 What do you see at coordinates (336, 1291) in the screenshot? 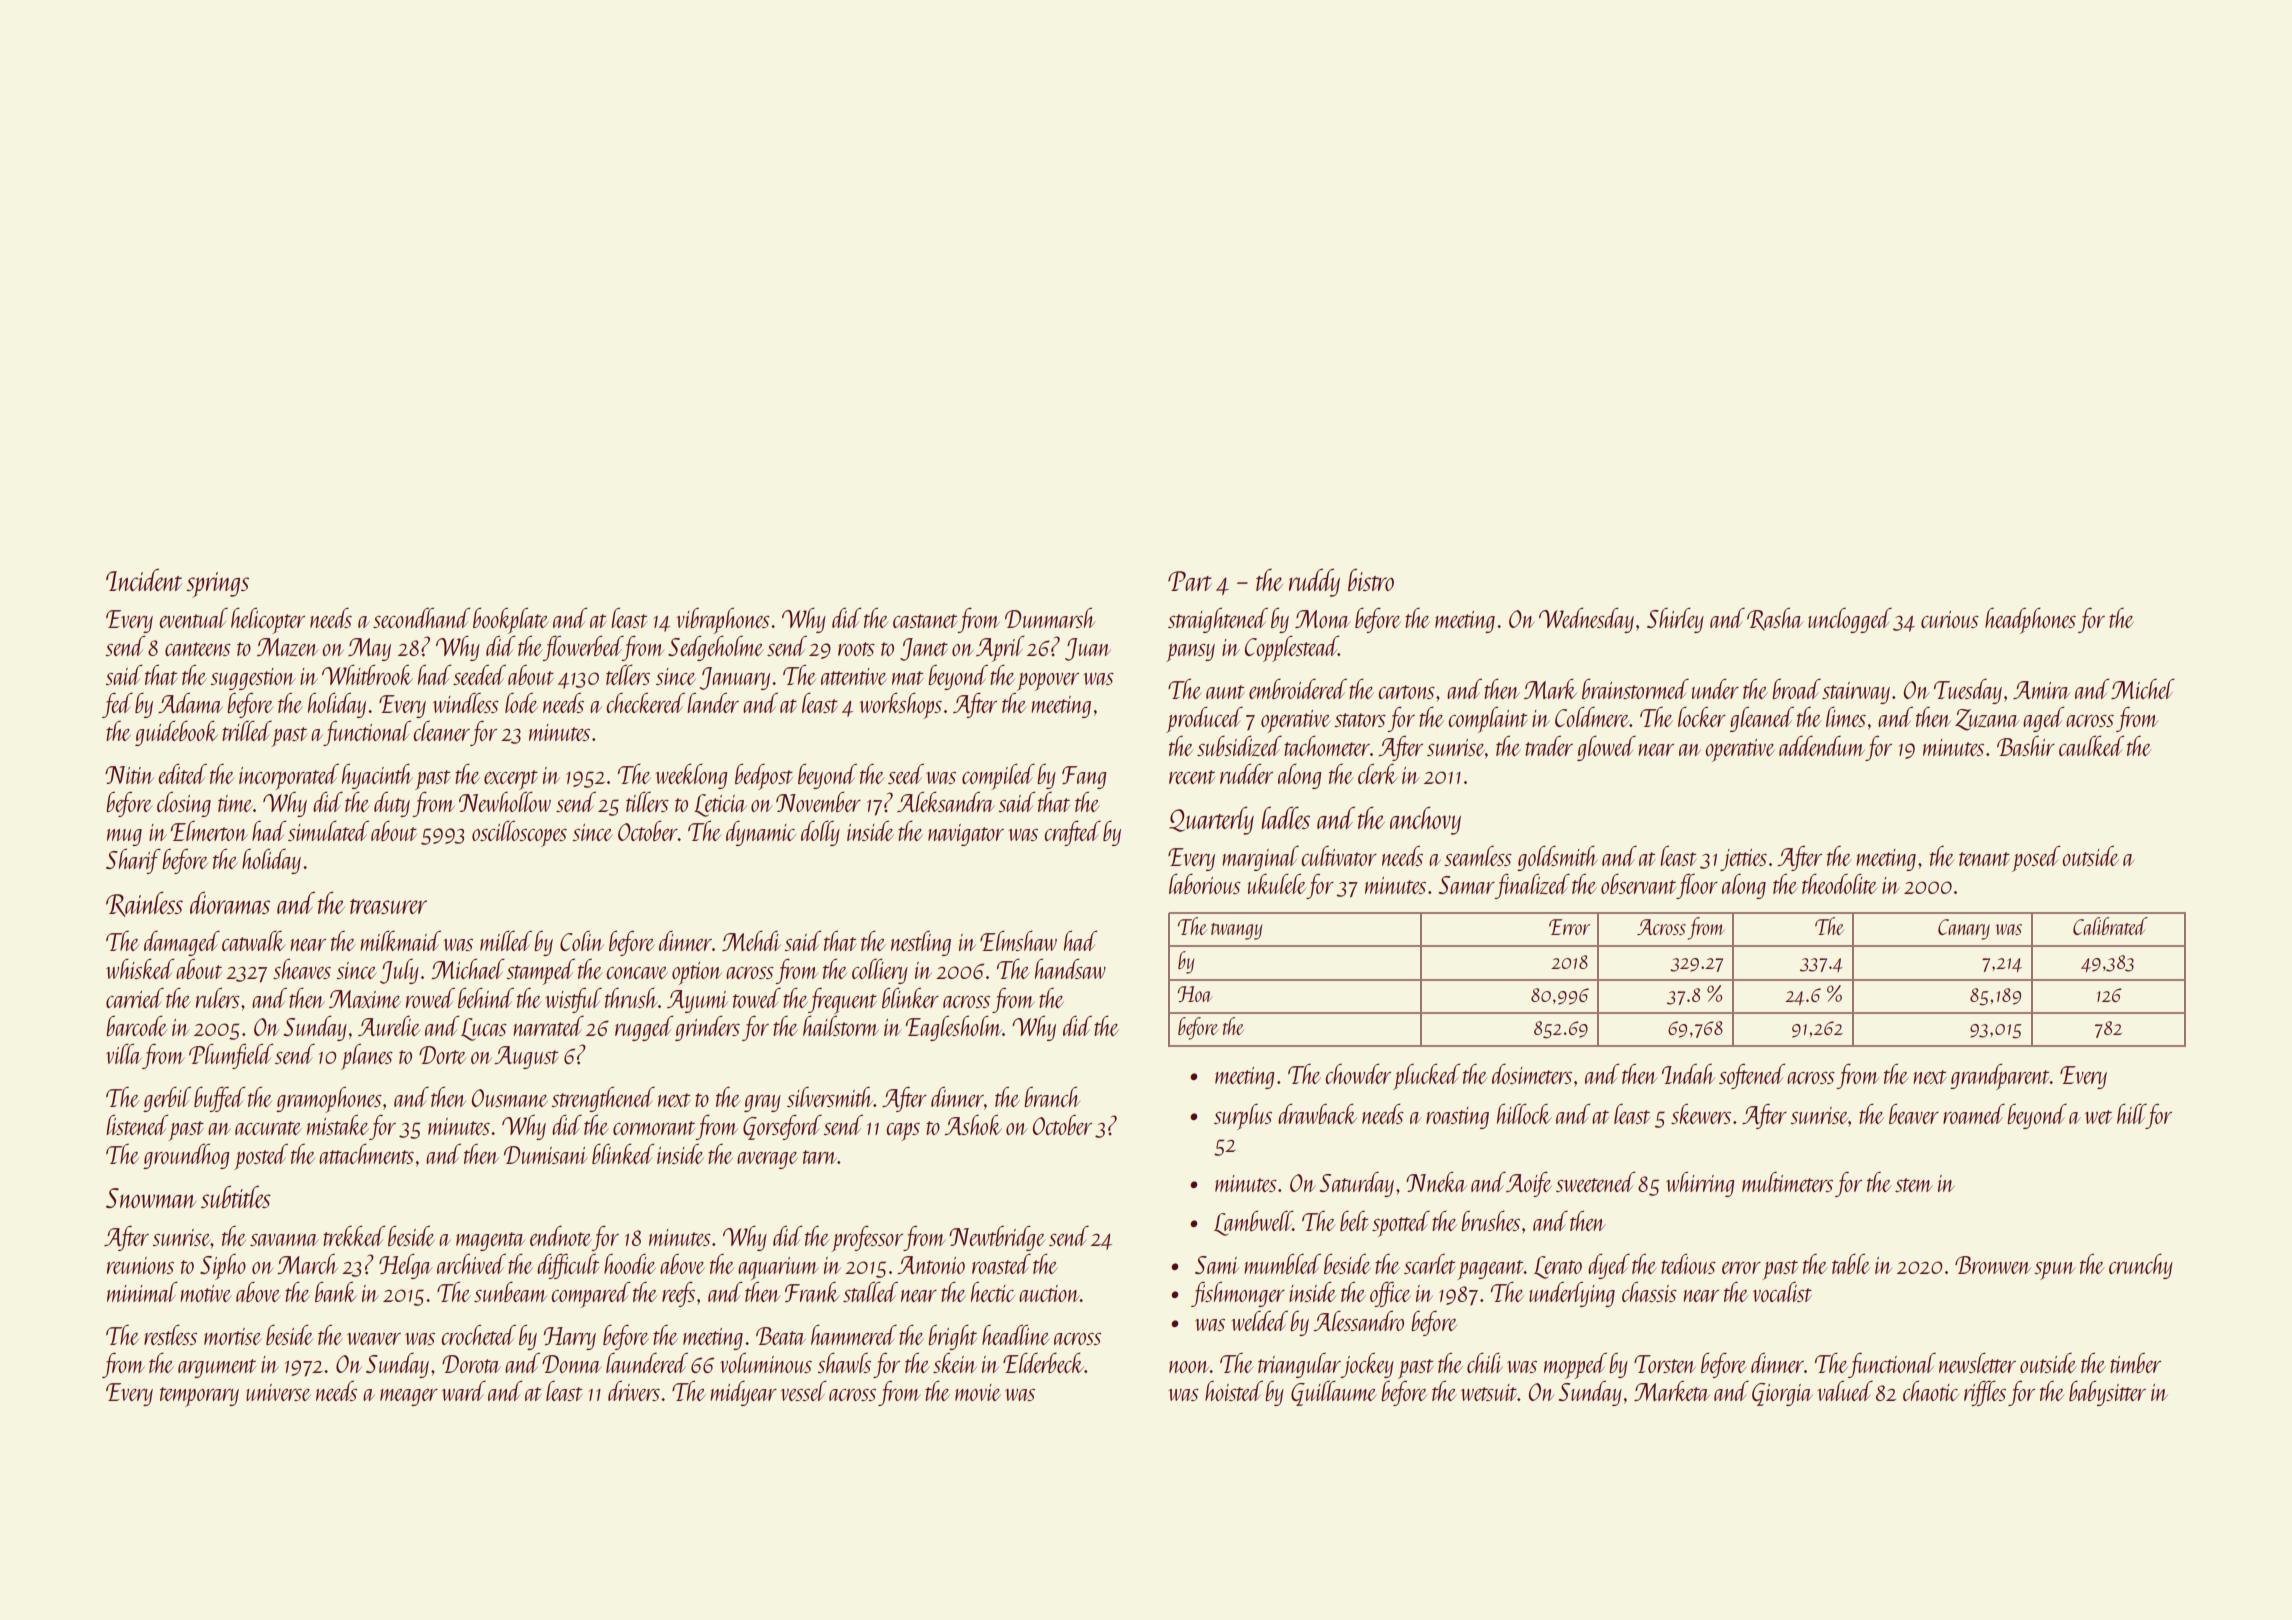
I see `bank` at bounding box center [336, 1291].
